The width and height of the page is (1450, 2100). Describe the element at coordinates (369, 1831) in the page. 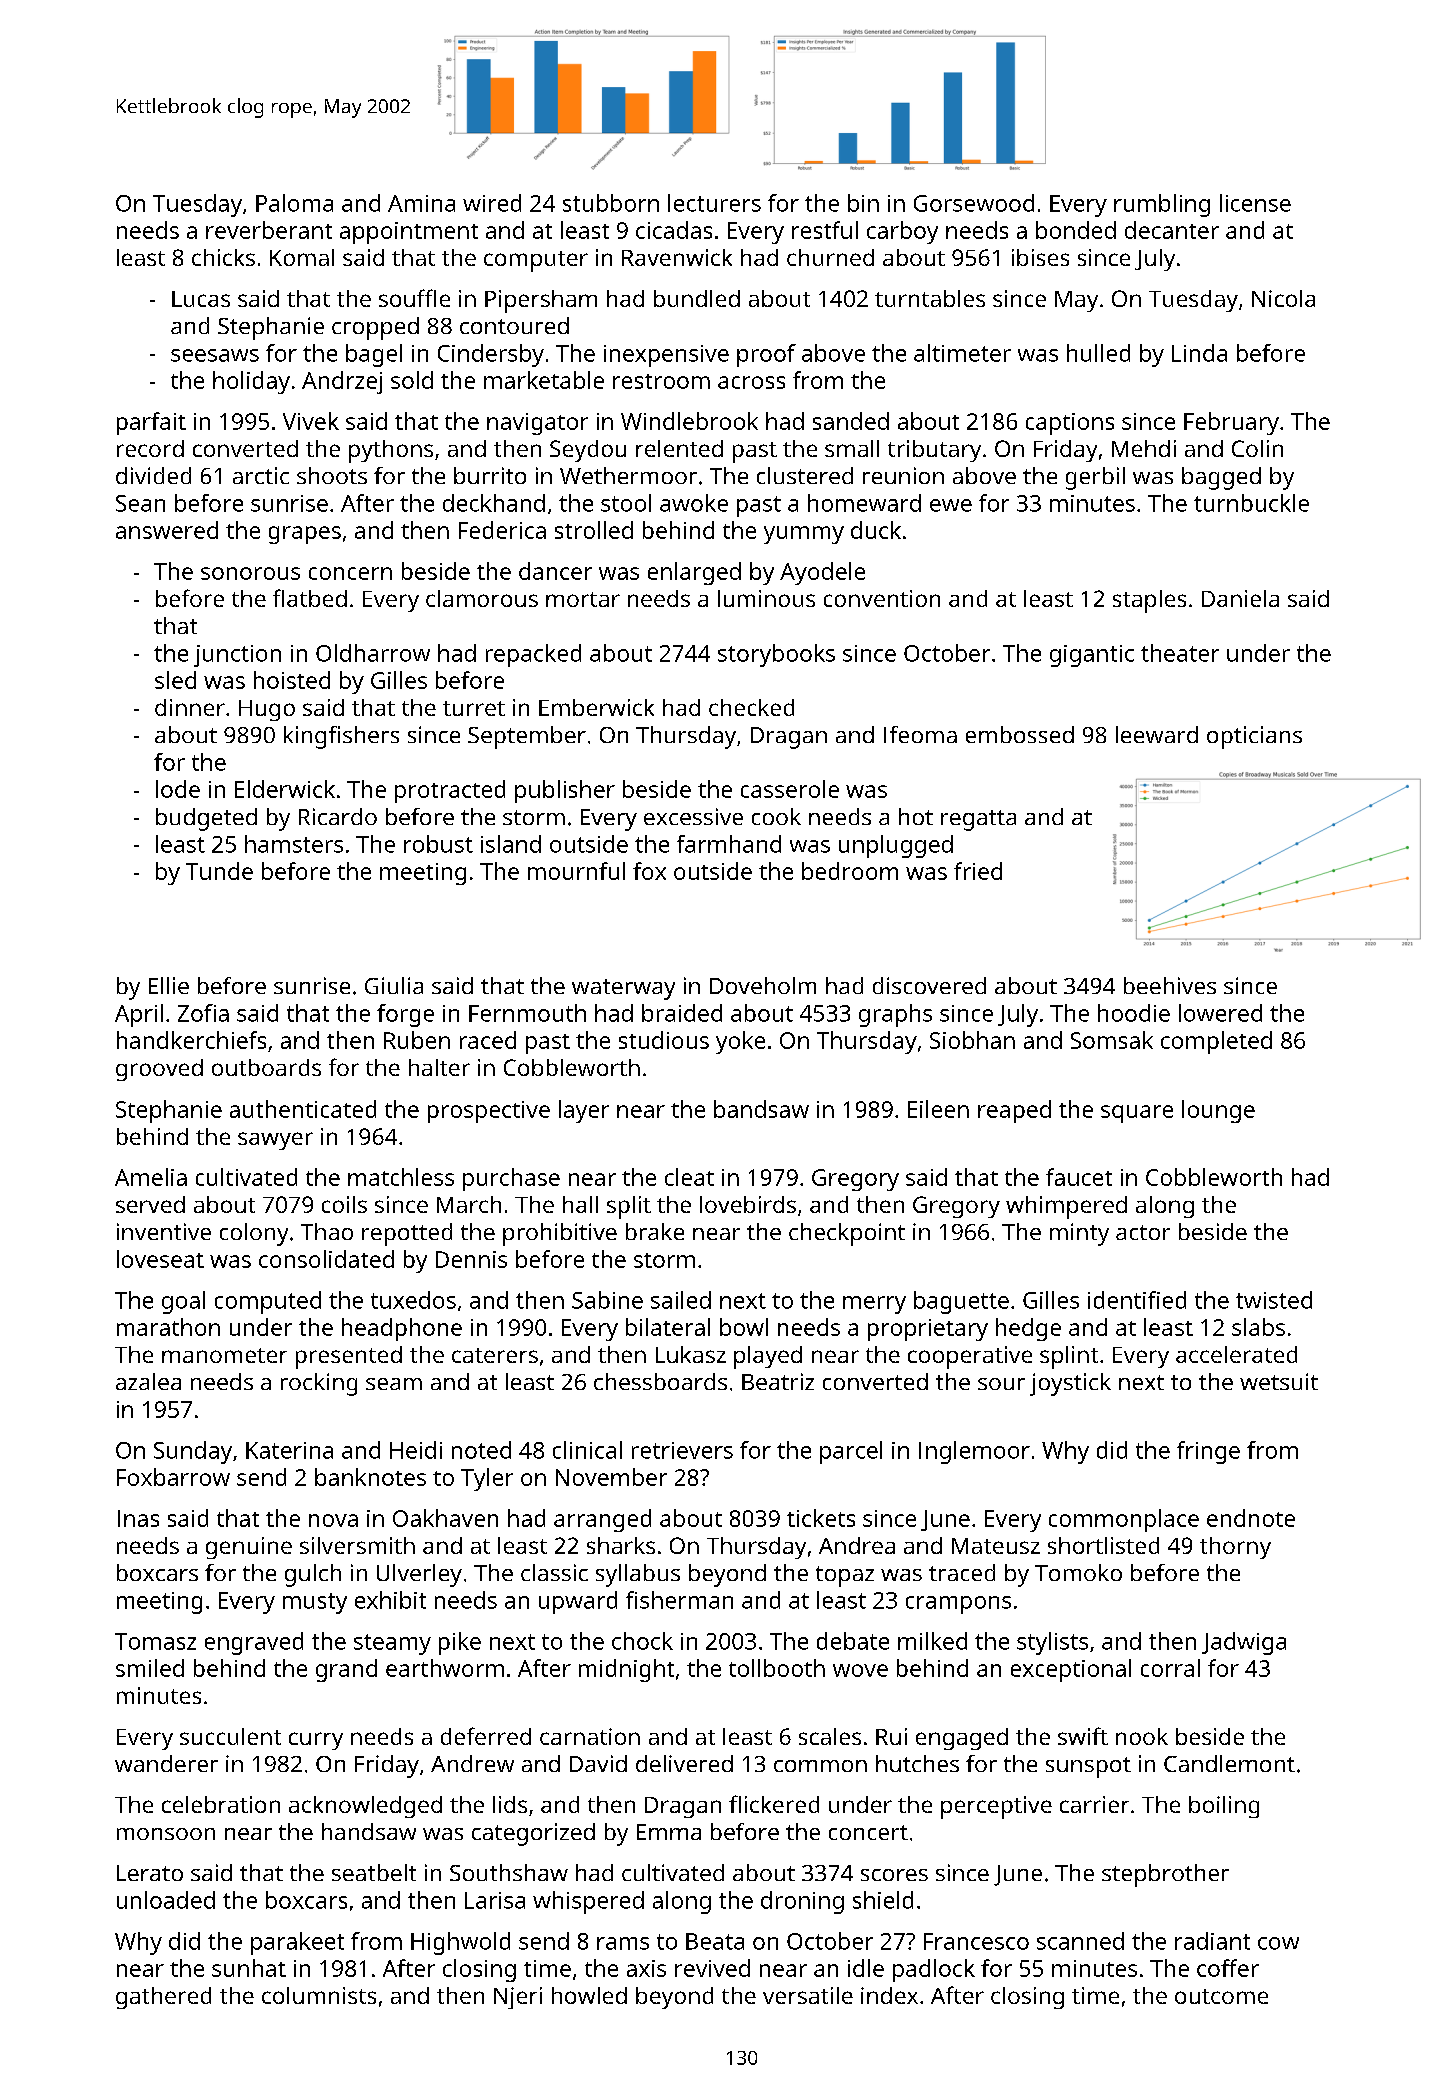

I see `handsaw` at that location.
